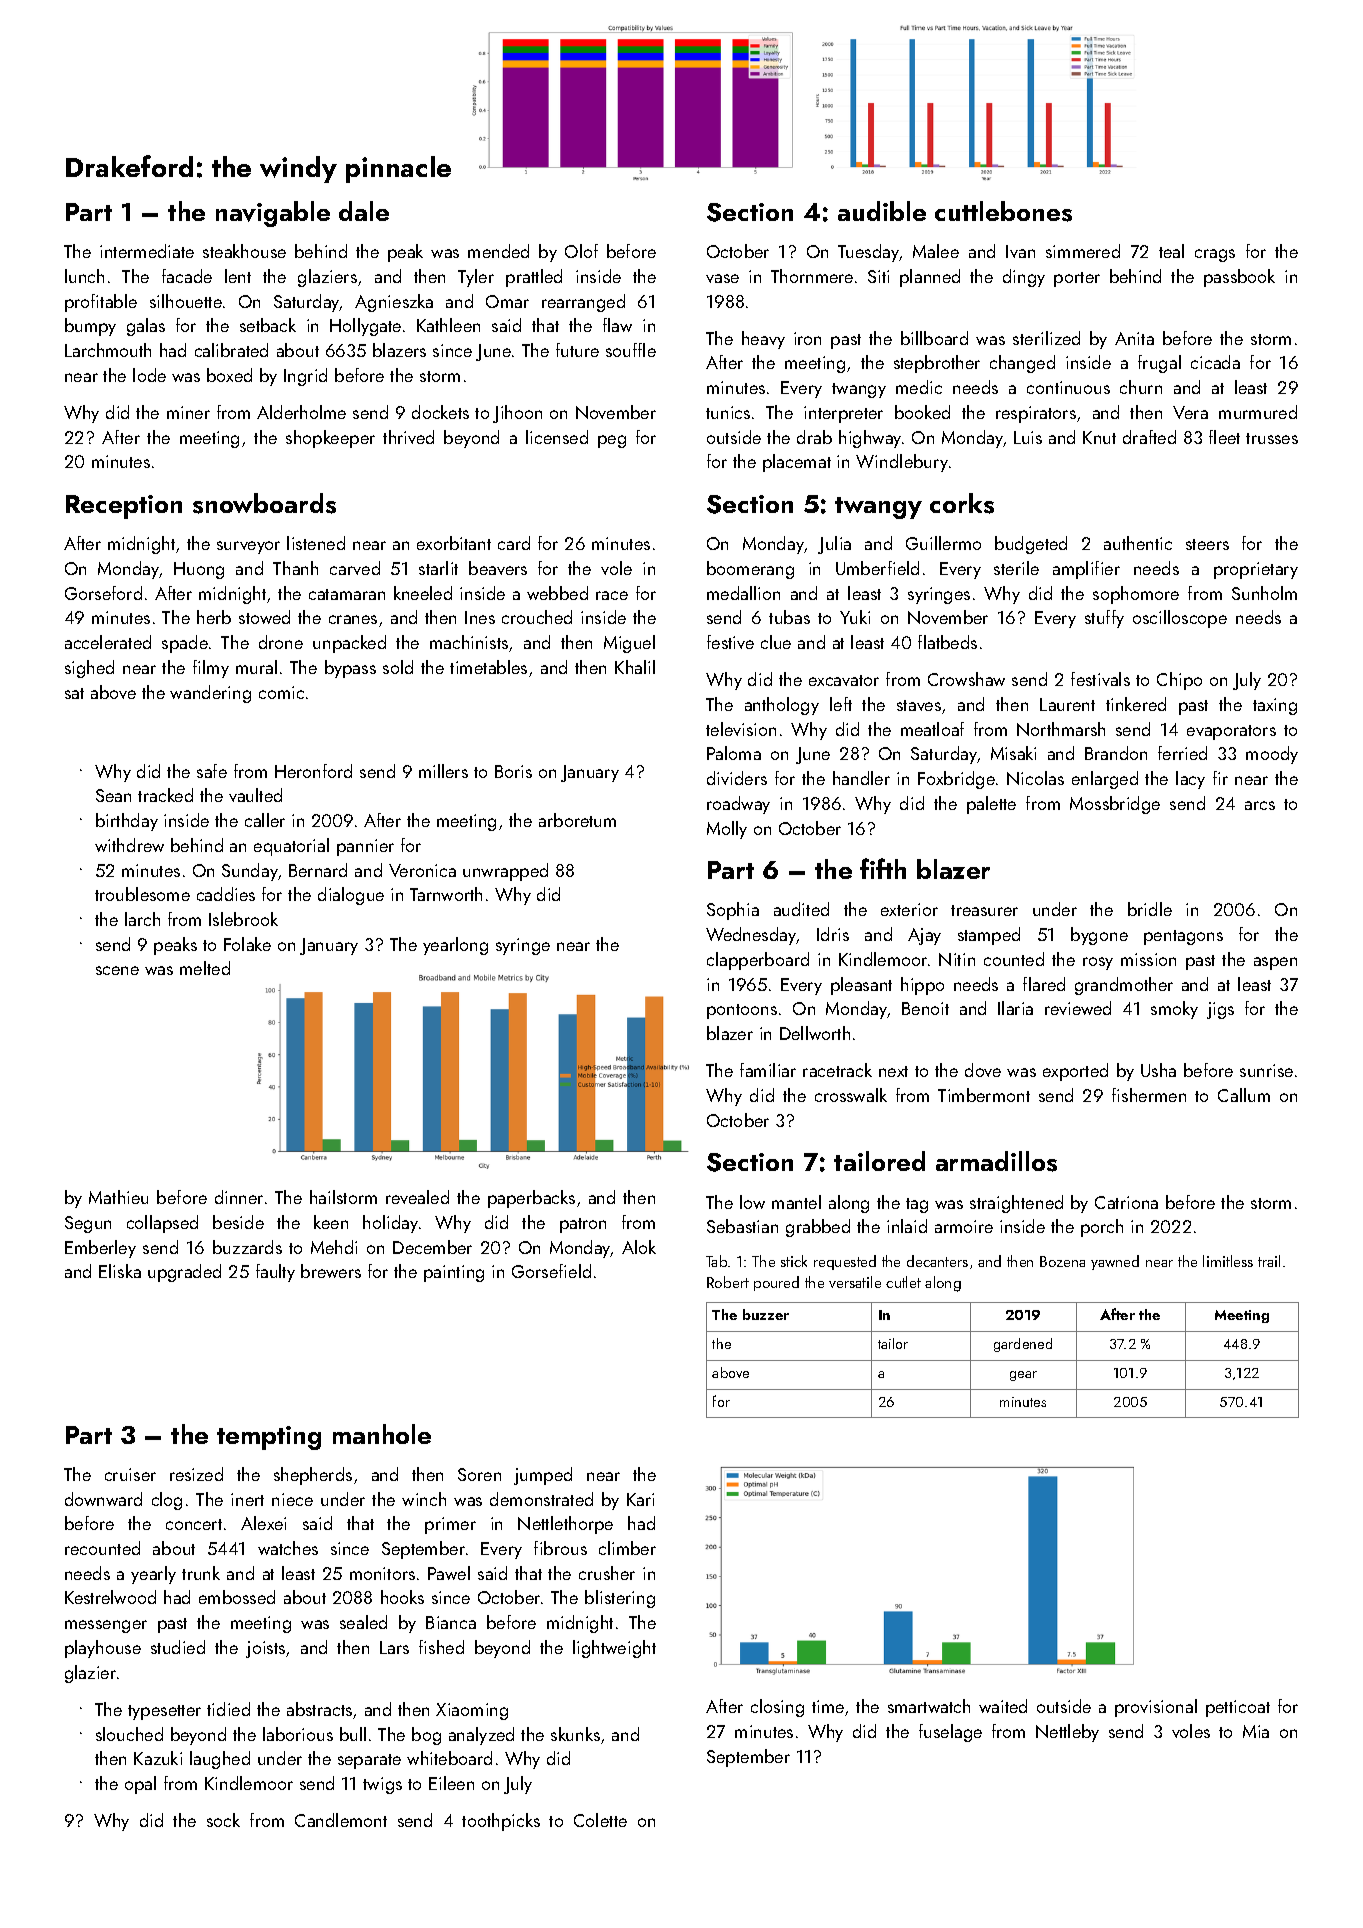 The width and height of the document is (1363, 1928). Describe the element at coordinates (1272, 755) in the document. I see `moody` at that location.
